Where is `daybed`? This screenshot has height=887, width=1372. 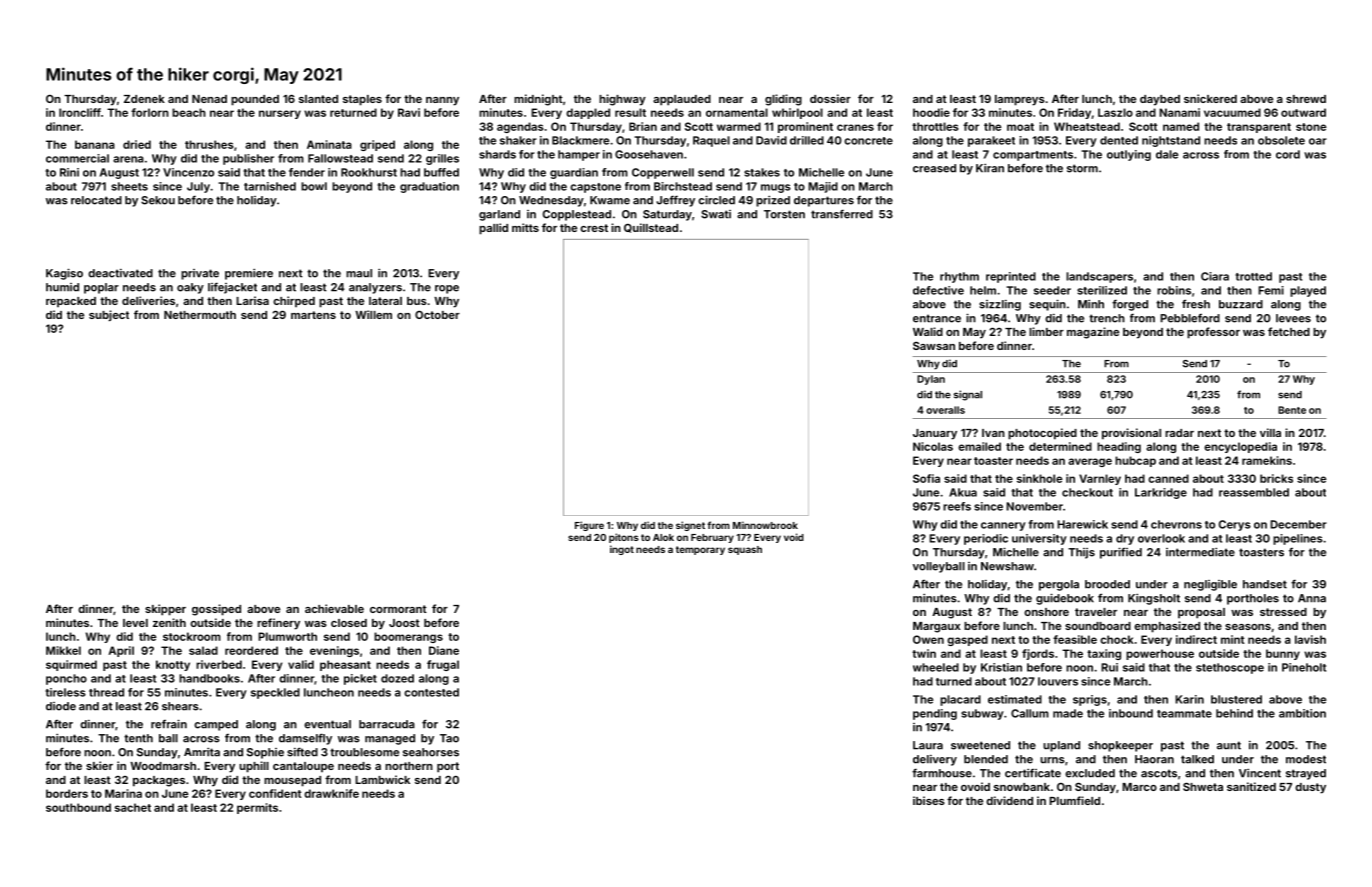 daybed is located at coordinates (1160, 100).
